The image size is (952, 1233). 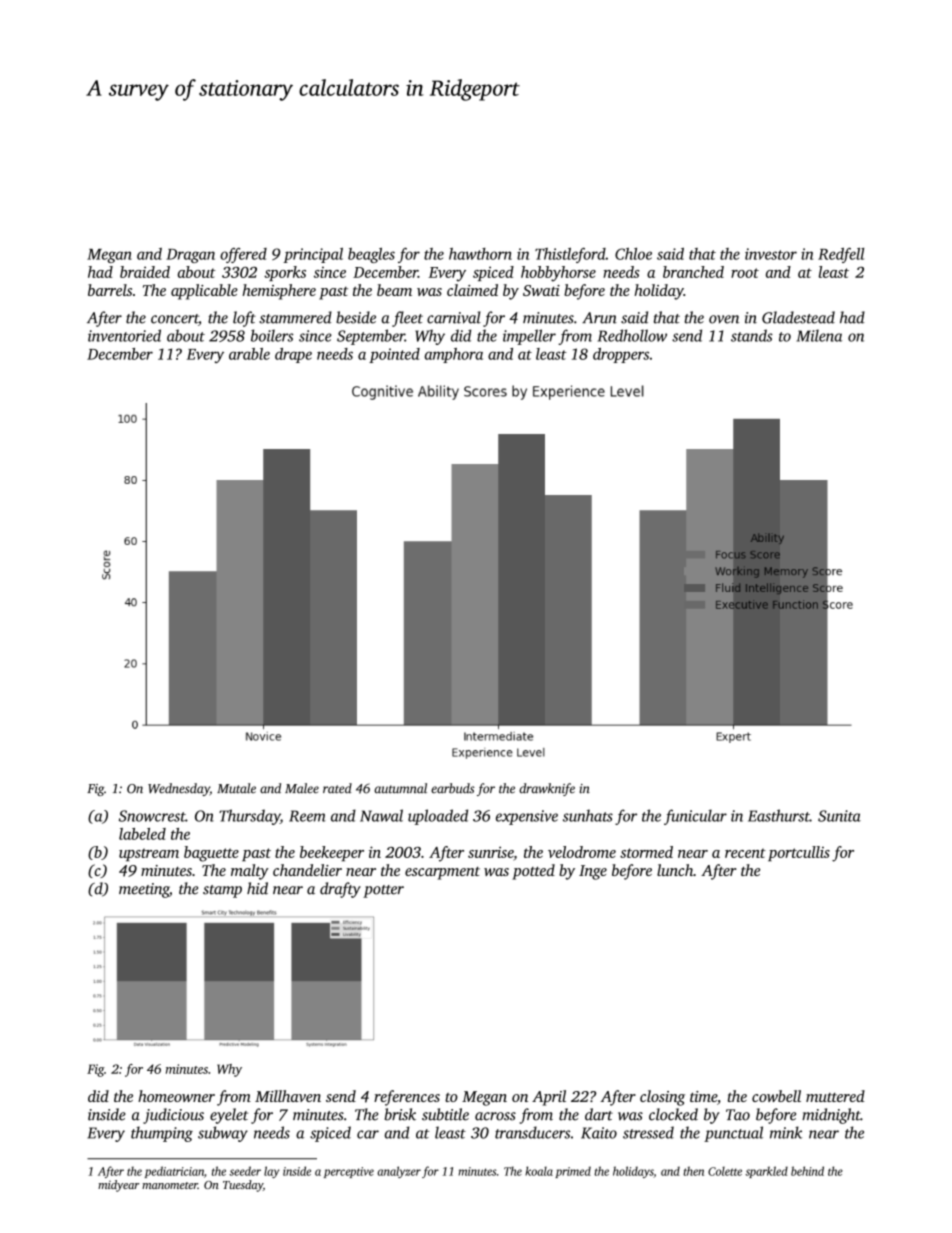 I want to click on stands, so click(x=752, y=335).
